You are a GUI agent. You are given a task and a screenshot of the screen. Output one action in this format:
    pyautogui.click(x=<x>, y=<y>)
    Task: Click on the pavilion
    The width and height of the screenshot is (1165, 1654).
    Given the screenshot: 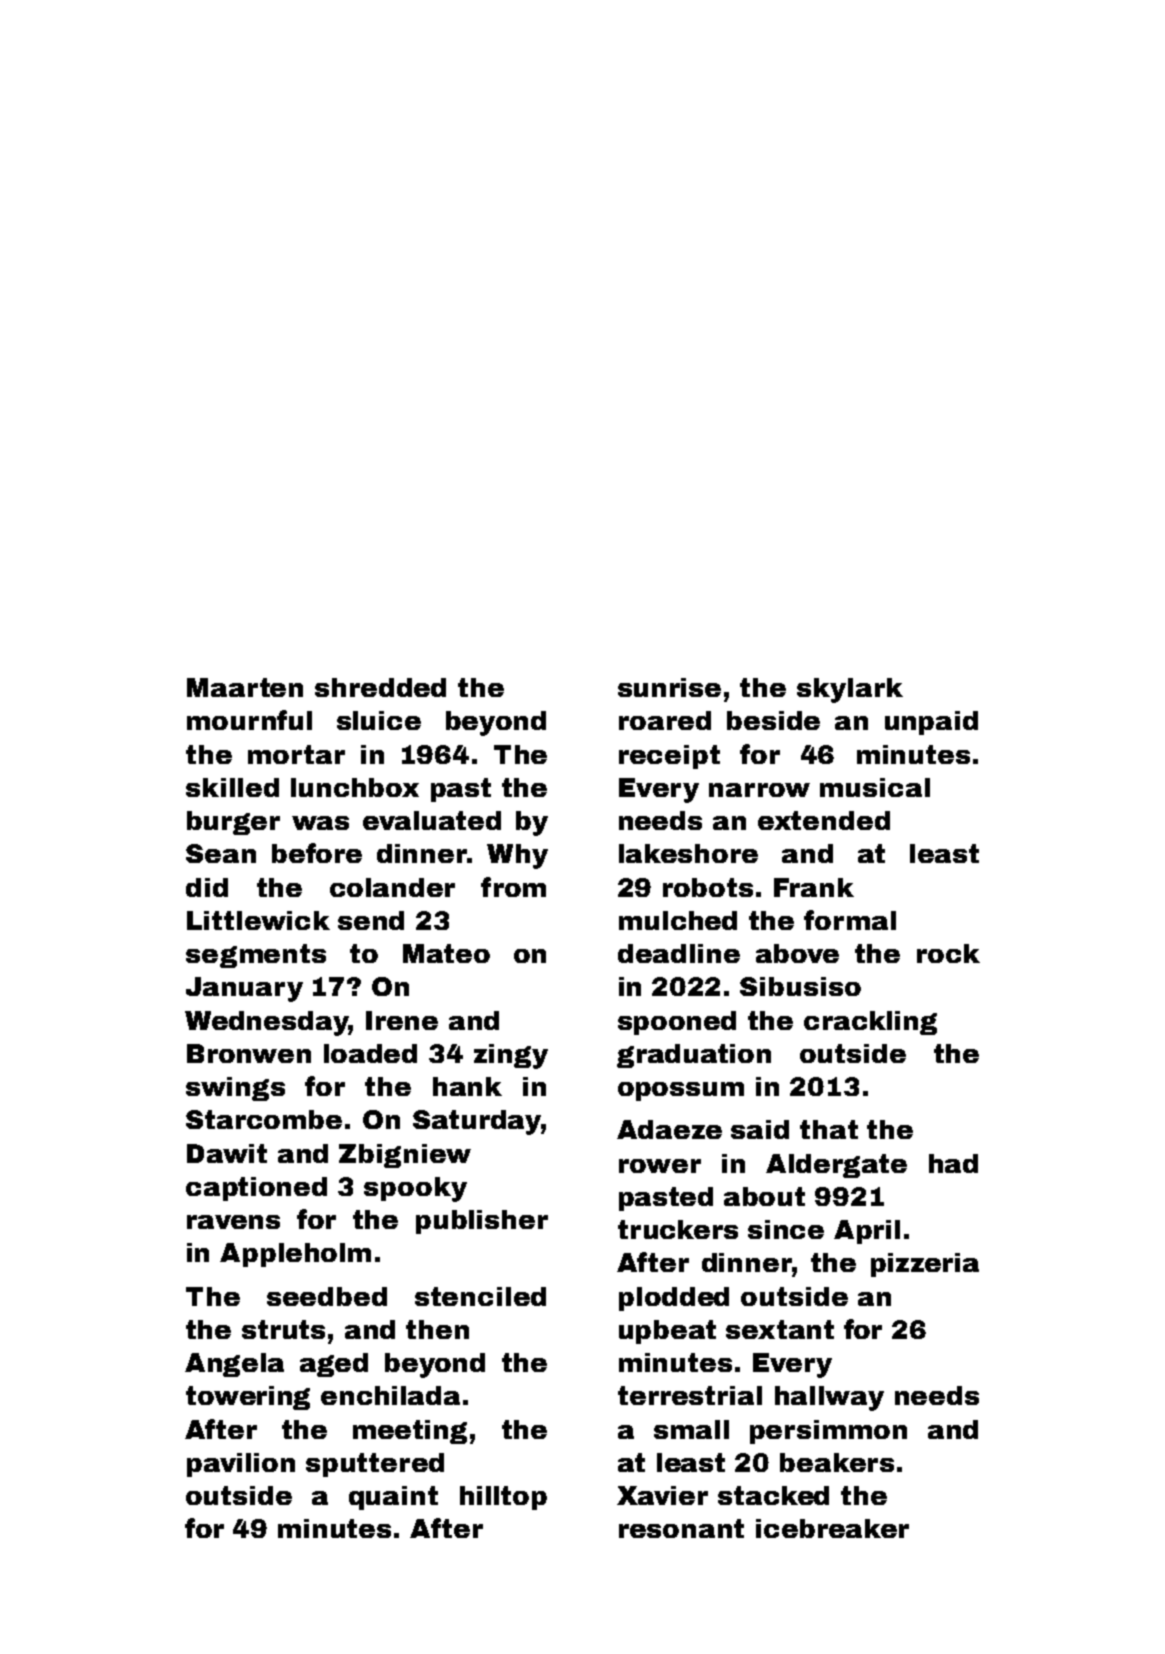 What is the action you would take?
    pyautogui.click(x=241, y=1465)
